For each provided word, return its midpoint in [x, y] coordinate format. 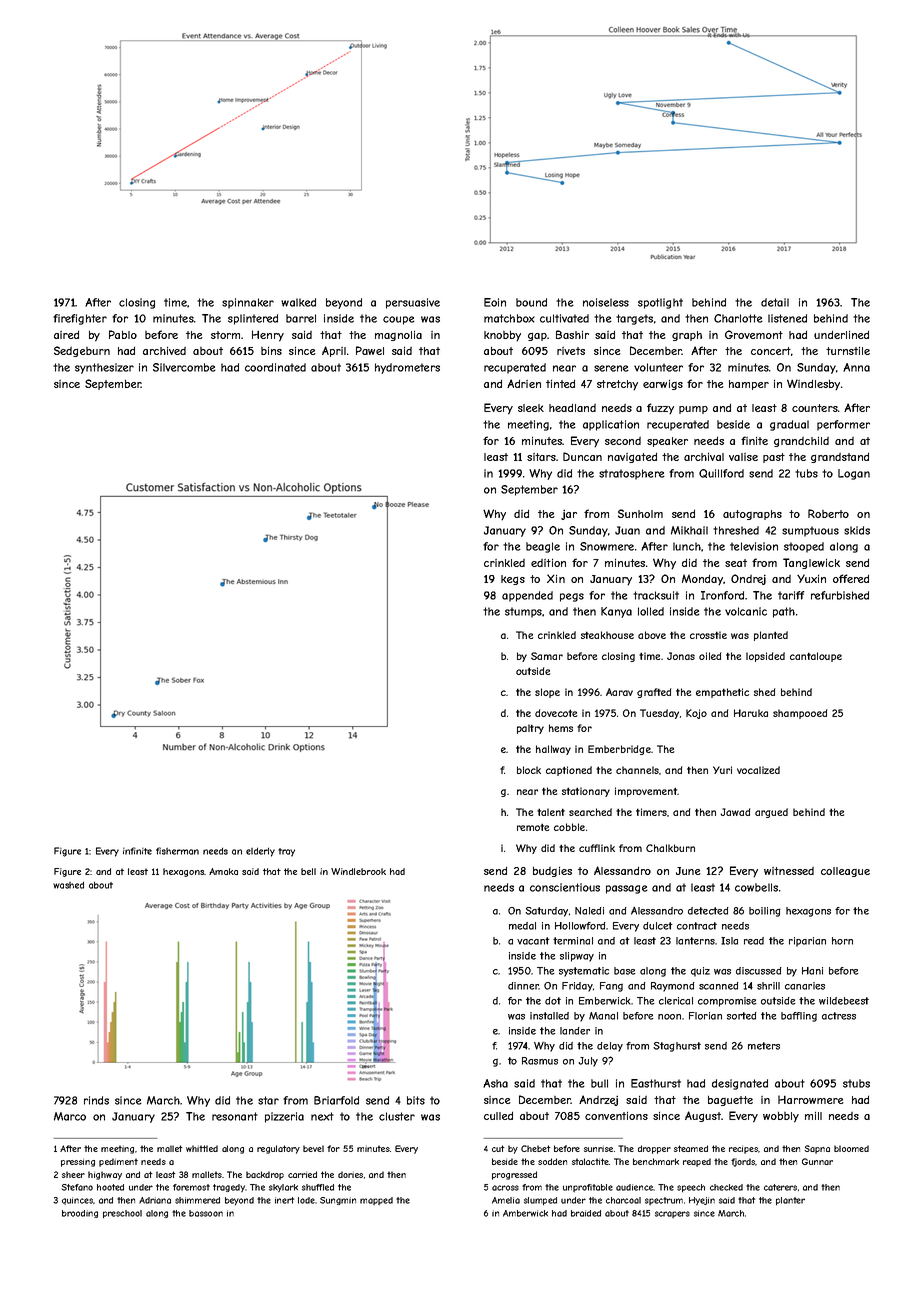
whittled [202, 1148]
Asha [495, 1083]
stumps [523, 612]
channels [637, 770]
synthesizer [104, 368]
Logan [854, 474]
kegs [513, 580]
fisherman [177, 851]
